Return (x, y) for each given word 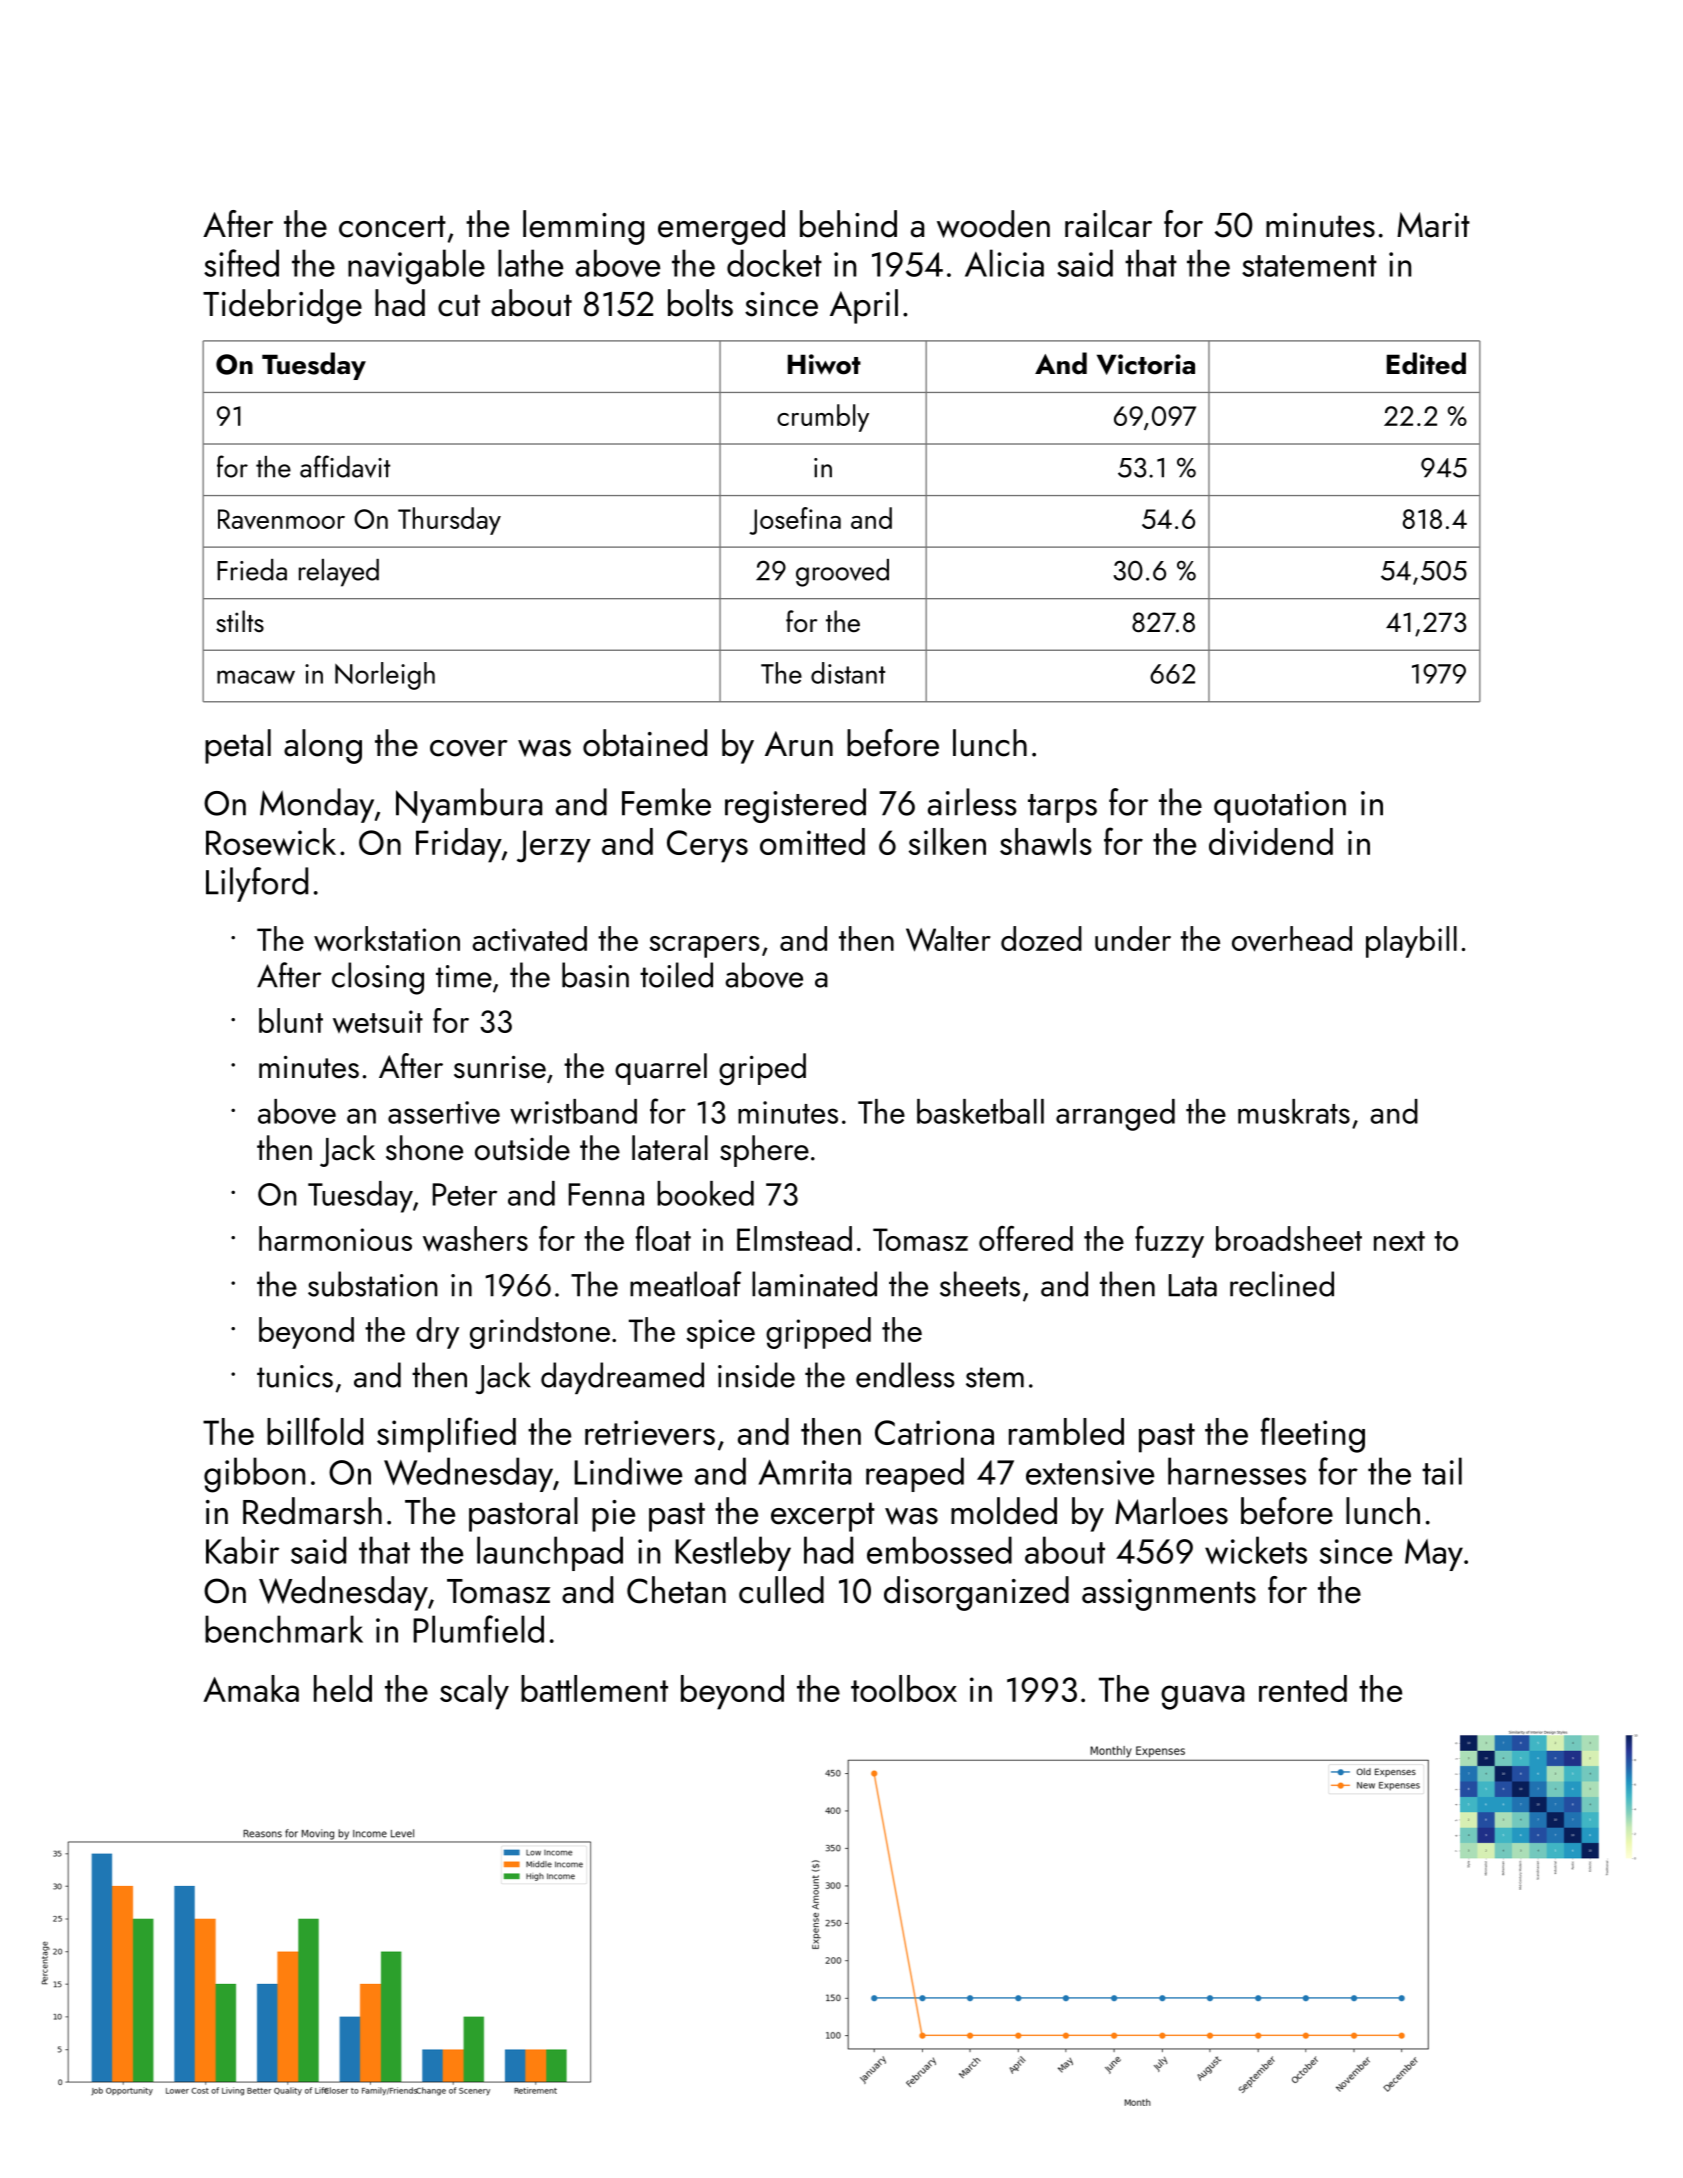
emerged (721, 227)
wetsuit (378, 1022)
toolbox (904, 1688)
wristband (573, 1111)
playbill (1411, 942)
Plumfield (478, 1629)
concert (392, 226)
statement (1309, 266)
